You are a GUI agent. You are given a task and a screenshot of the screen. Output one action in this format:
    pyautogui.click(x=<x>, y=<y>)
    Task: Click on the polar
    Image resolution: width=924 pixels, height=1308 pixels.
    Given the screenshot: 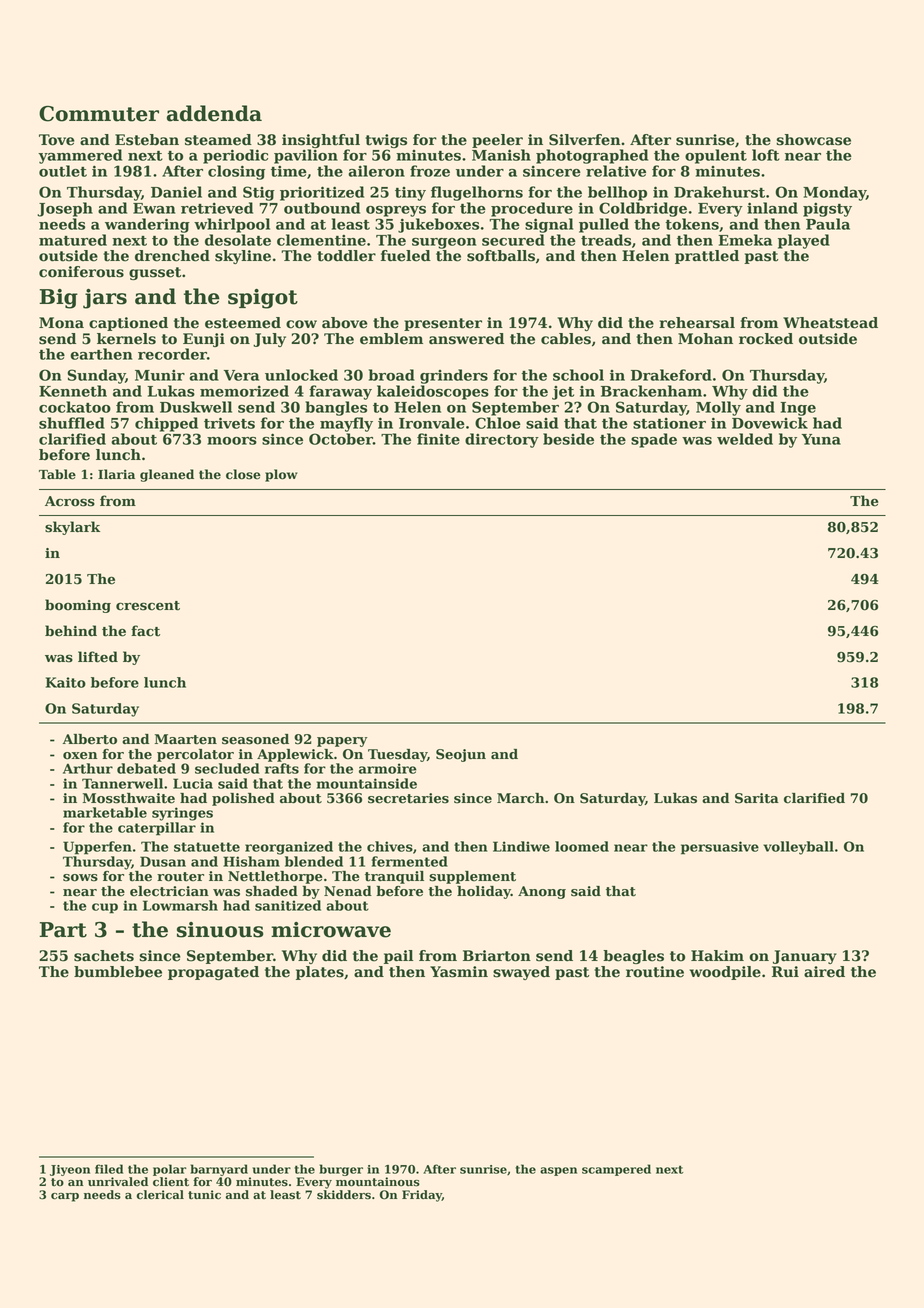 What is the action you would take?
    pyautogui.click(x=170, y=1170)
